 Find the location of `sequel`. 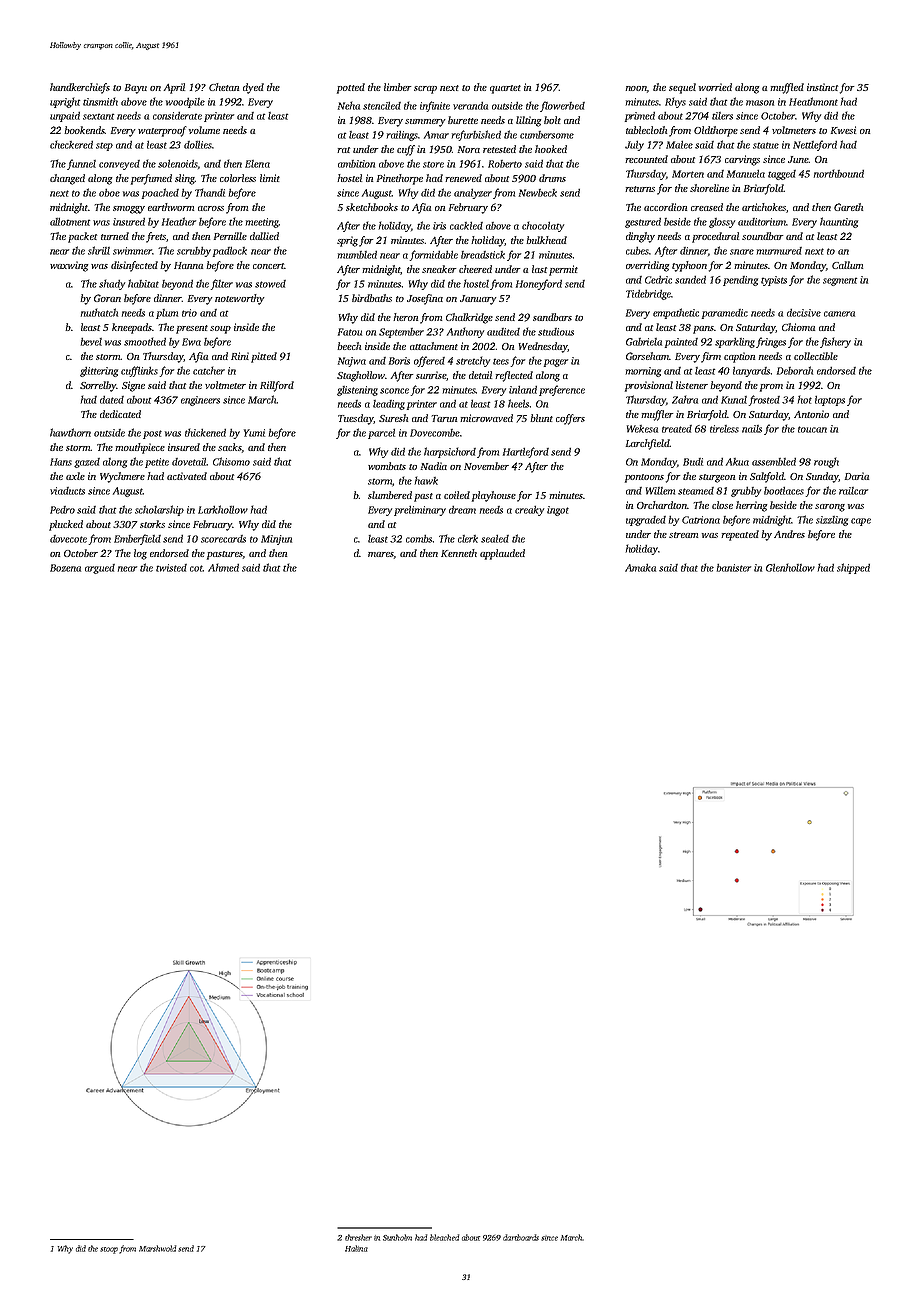

sequel is located at coordinates (682, 88).
